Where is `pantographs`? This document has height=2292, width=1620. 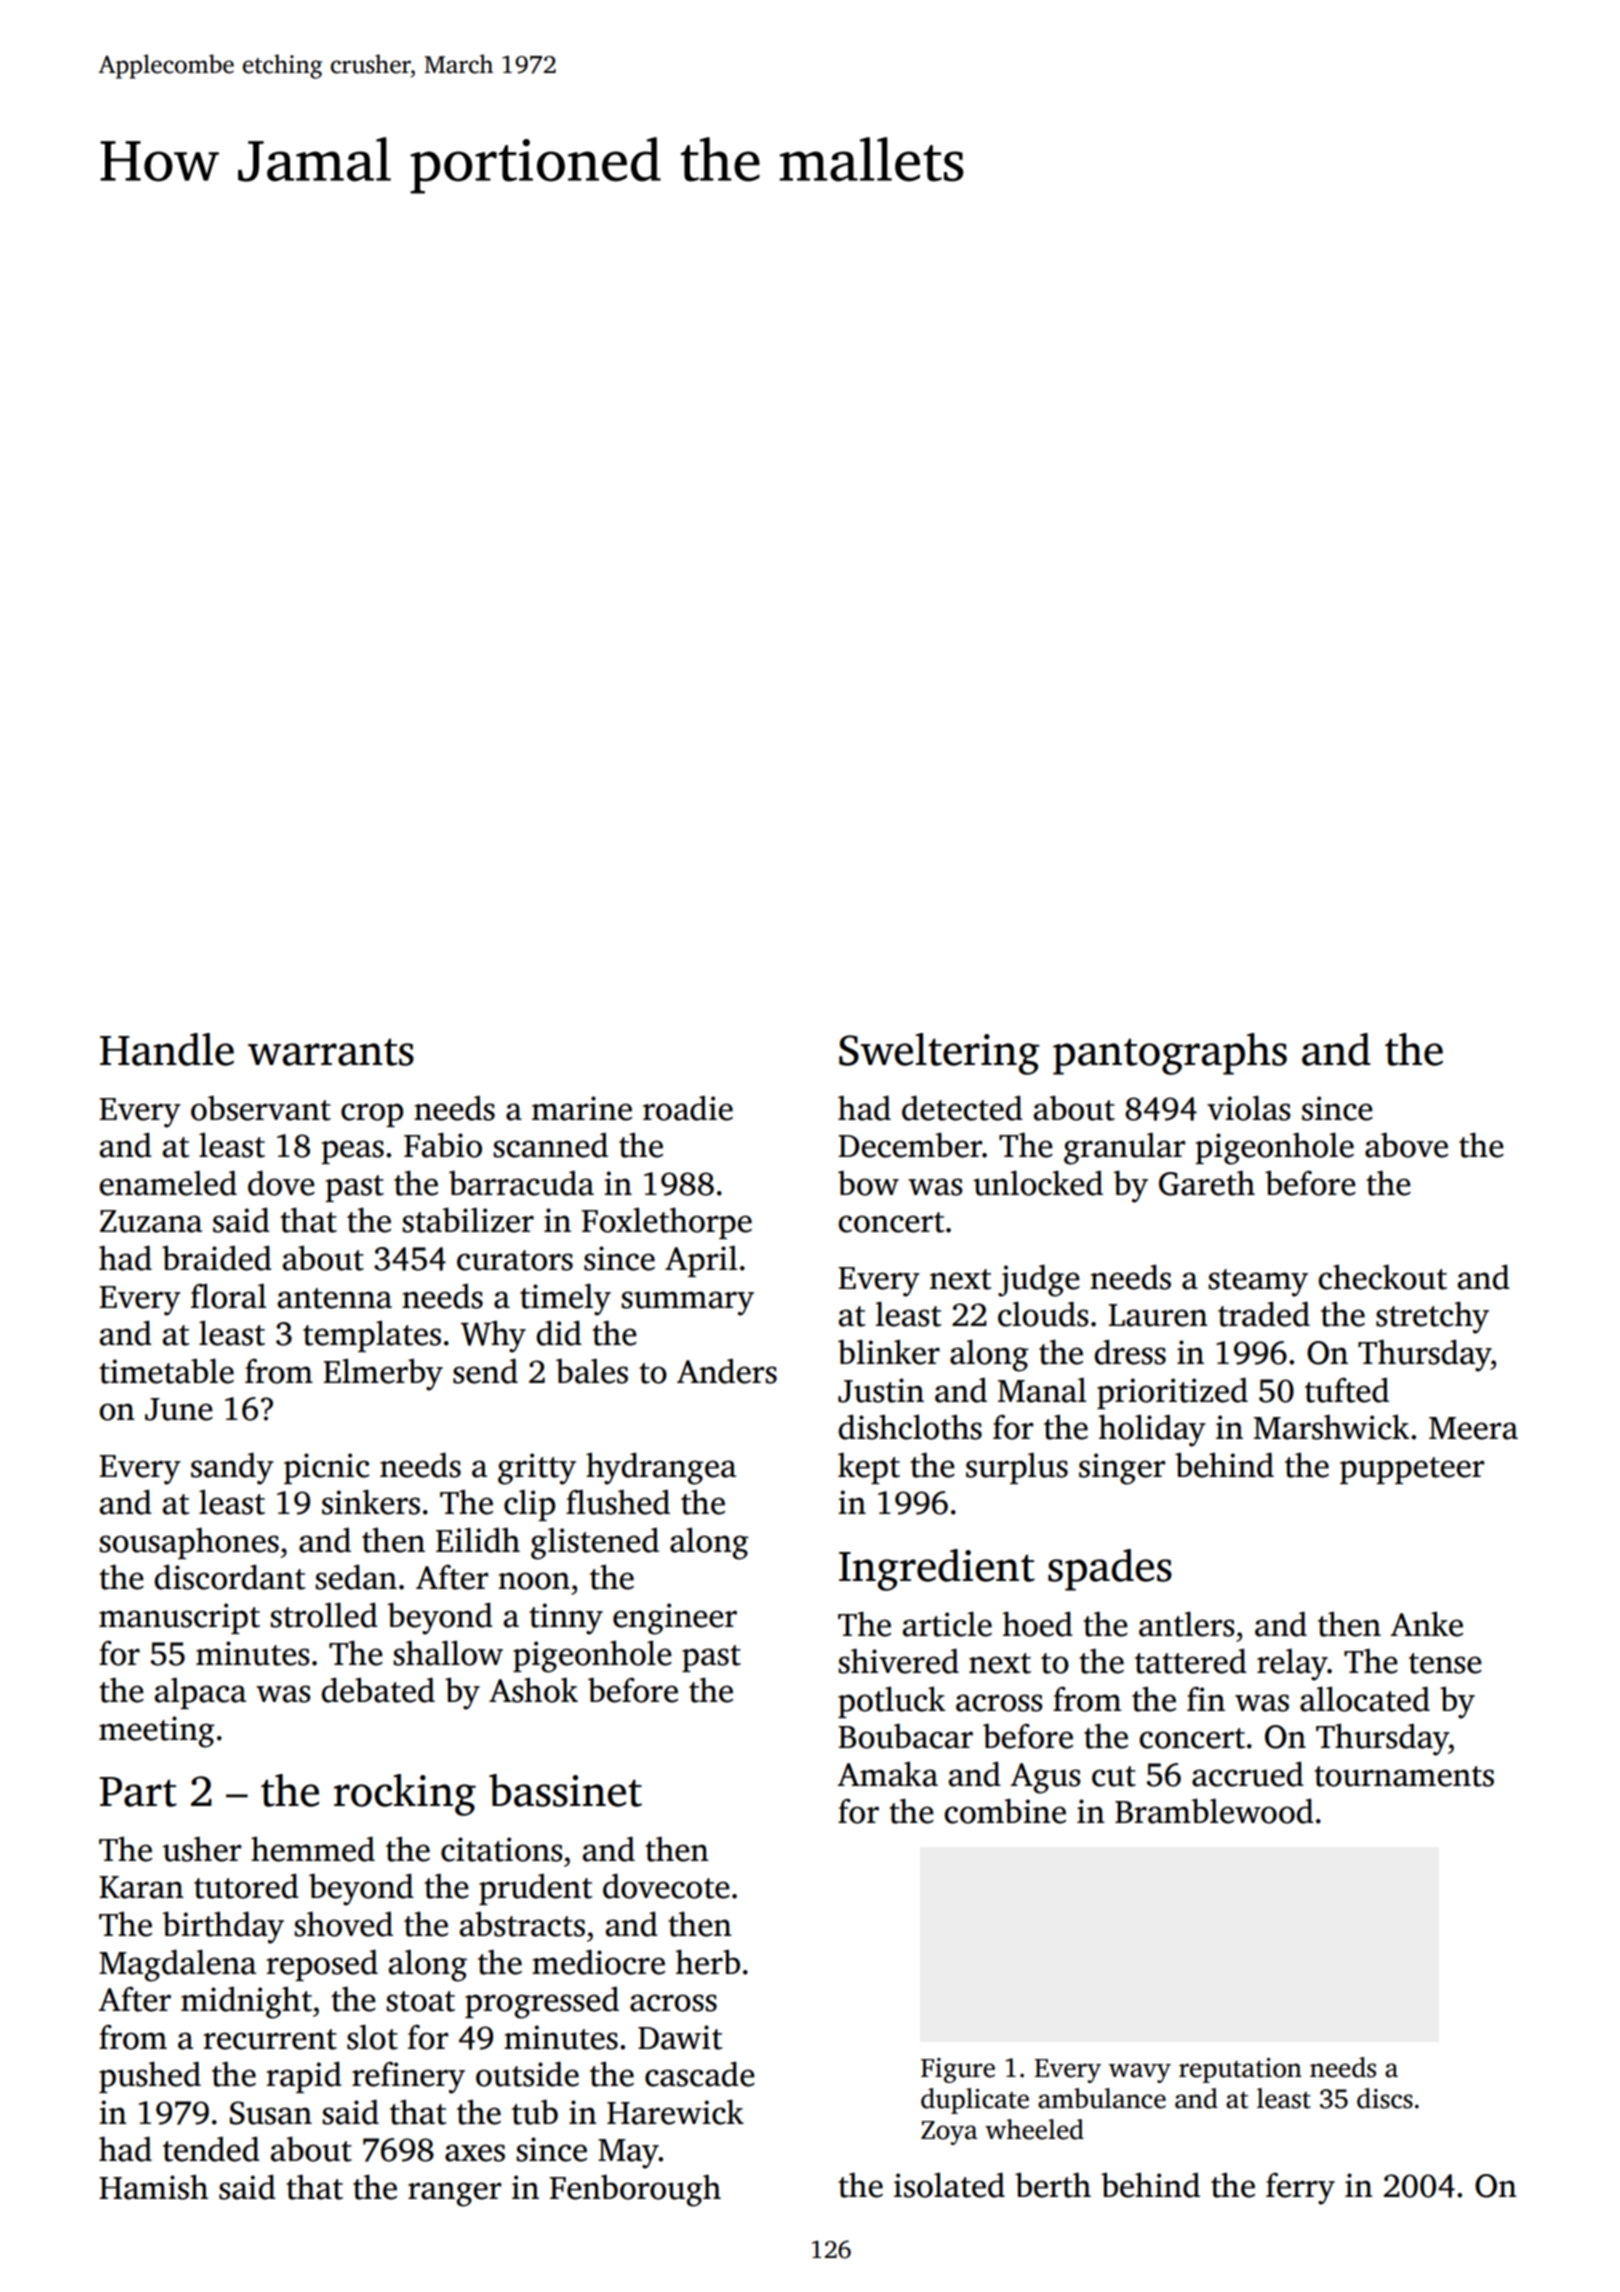
pantographs is located at coordinates (1170, 1054).
